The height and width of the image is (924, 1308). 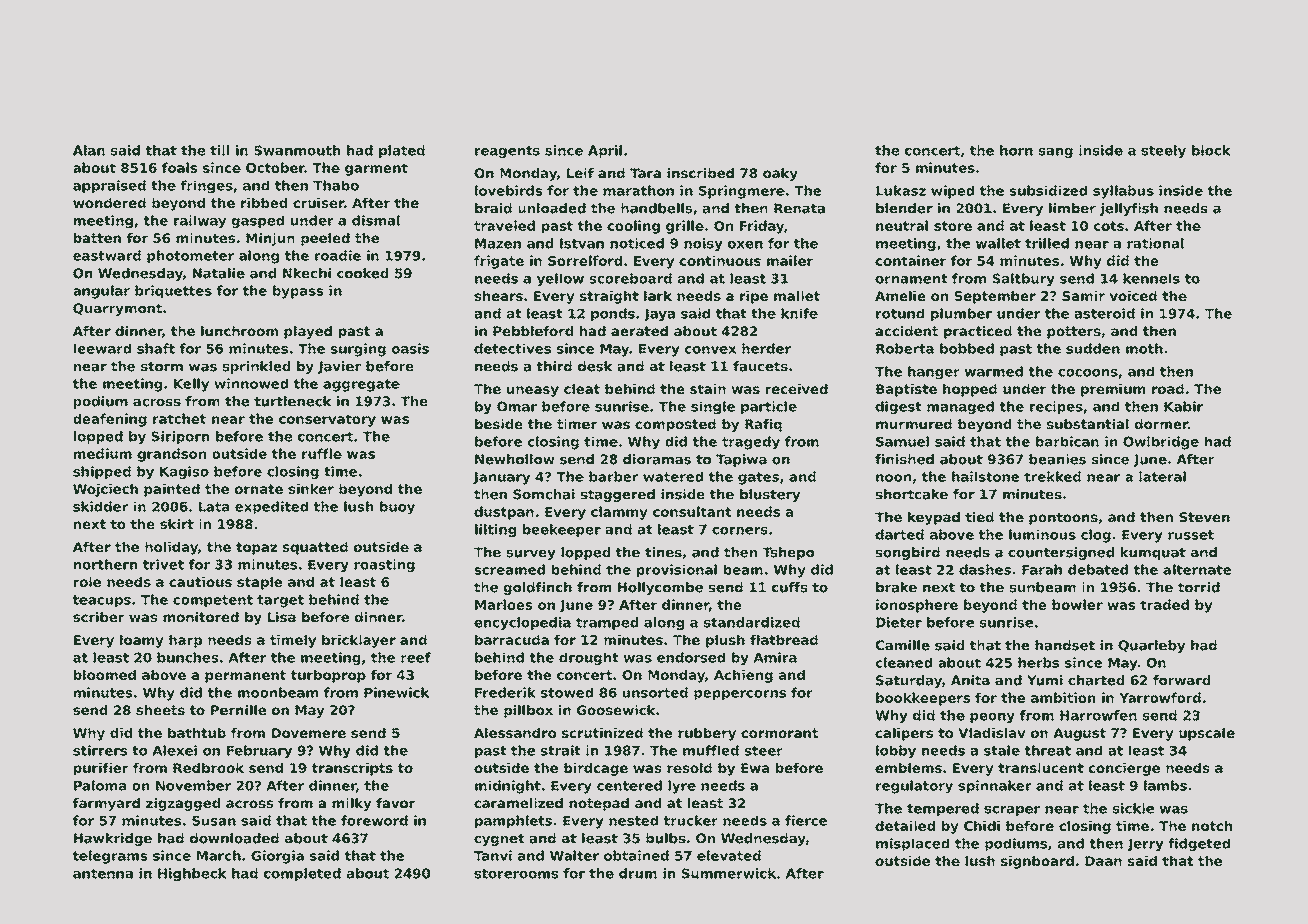 I want to click on Quarleby, so click(x=1151, y=646).
